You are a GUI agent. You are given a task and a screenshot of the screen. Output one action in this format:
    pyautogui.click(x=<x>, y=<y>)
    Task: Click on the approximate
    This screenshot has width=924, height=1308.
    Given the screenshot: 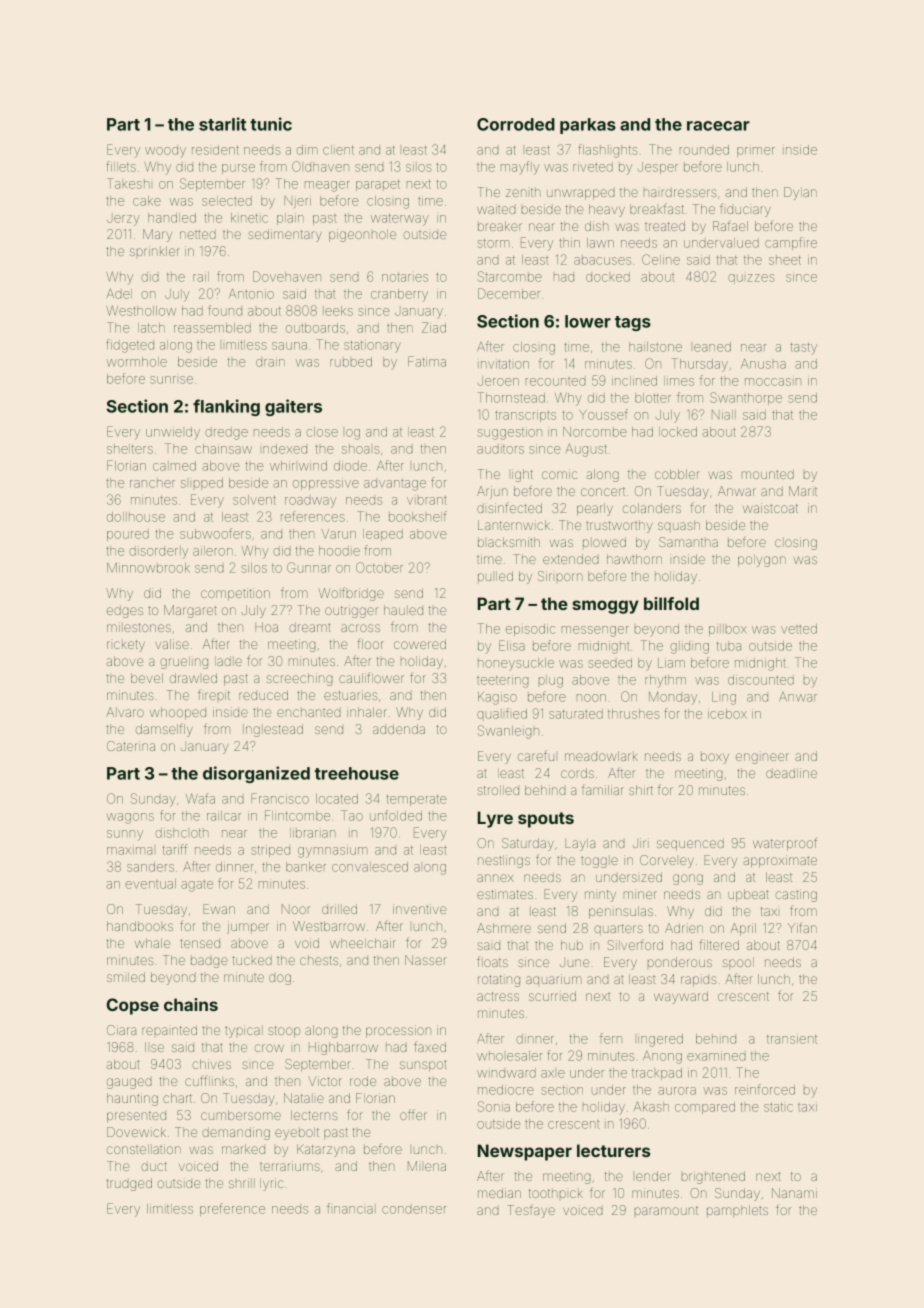 What is the action you would take?
    pyautogui.click(x=780, y=861)
